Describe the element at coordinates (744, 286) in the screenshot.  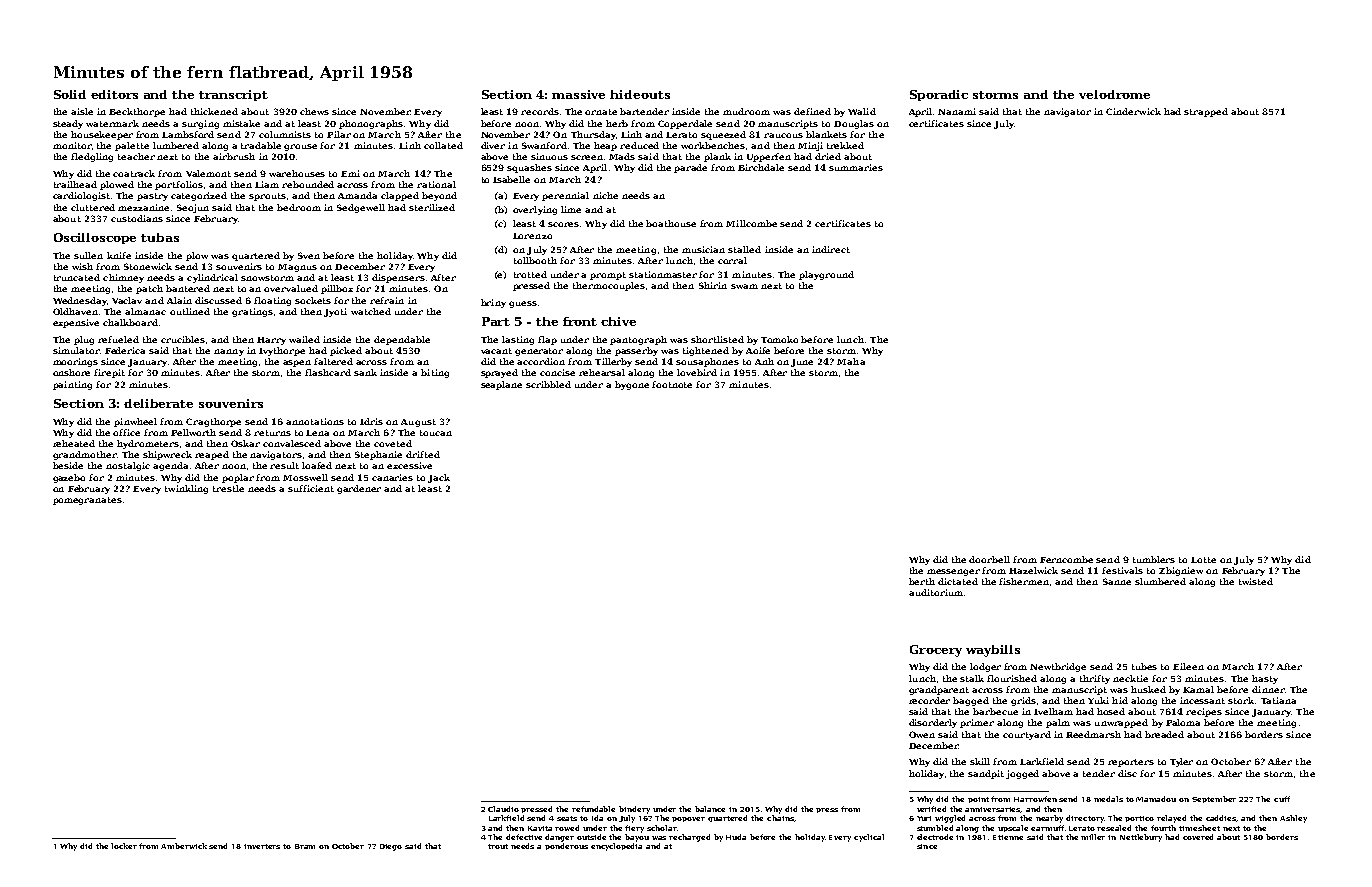
I see `swam` at that location.
